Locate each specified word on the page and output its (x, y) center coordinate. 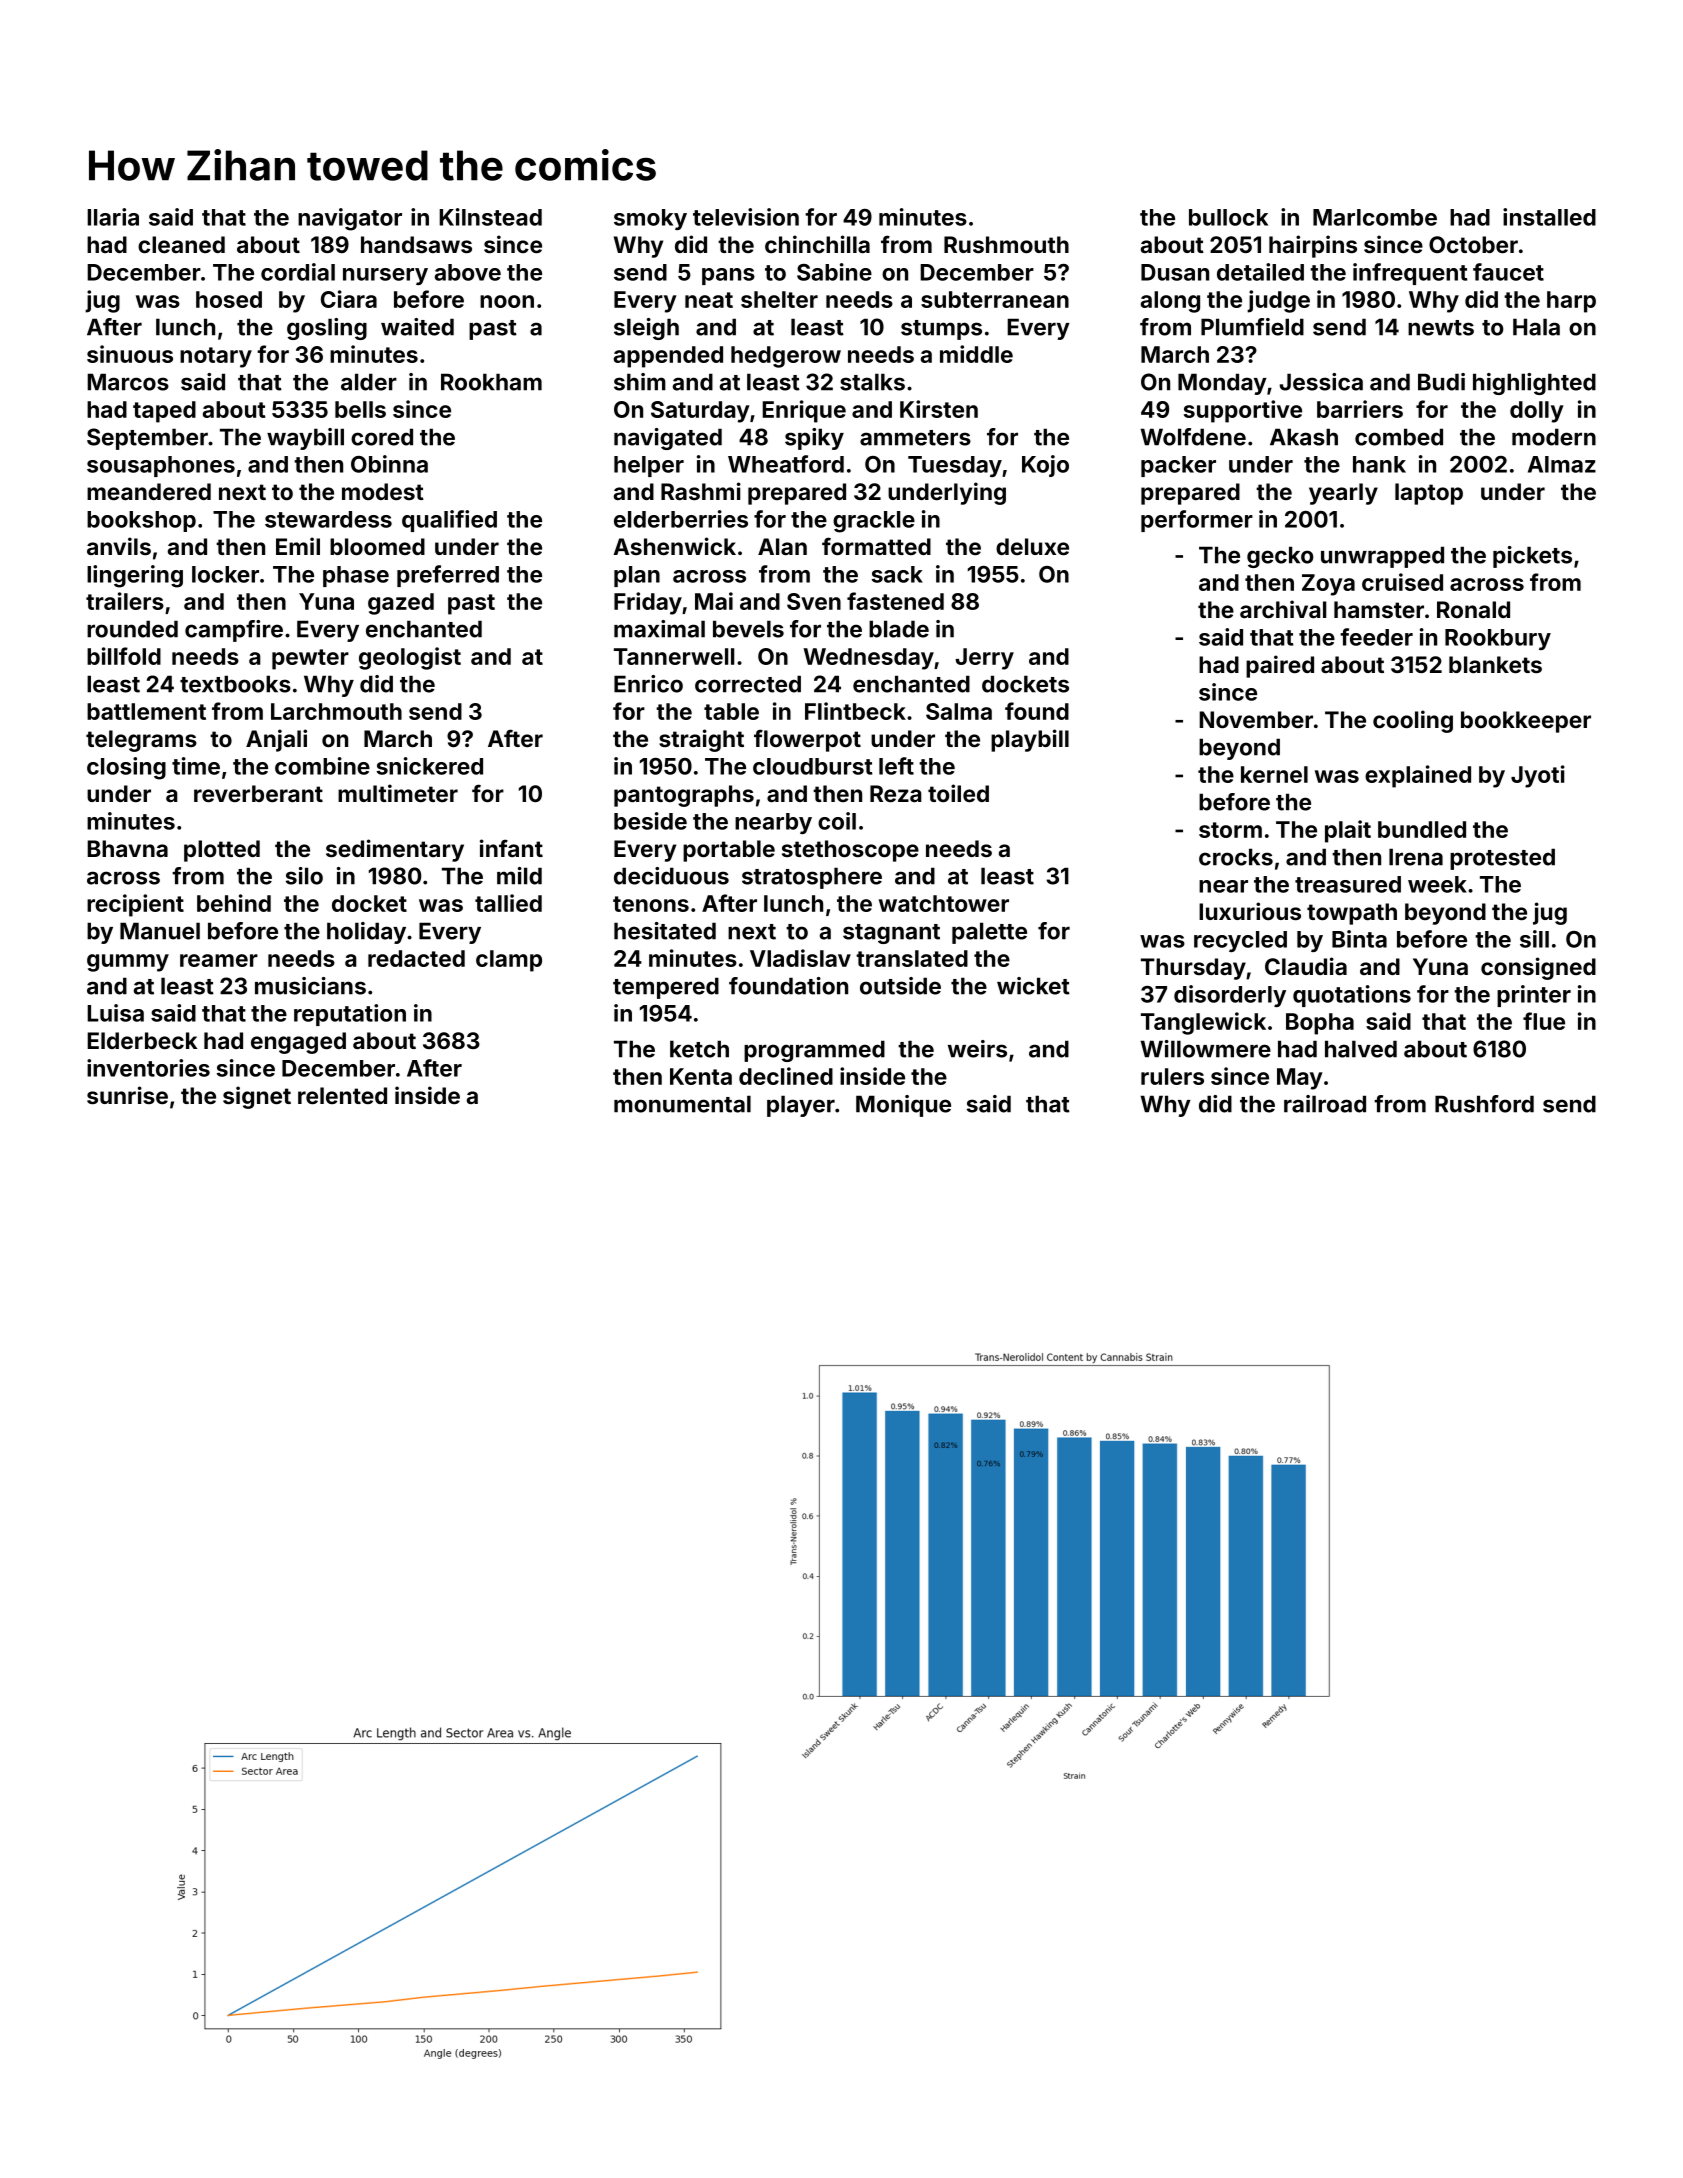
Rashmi (701, 491)
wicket (1033, 986)
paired (1280, 666)
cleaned (181, 244)
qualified (449, 521)
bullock (1228, 217)
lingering (135, 576)
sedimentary (395, 850)
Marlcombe (1375, 217)
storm (1230, 830)
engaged (298, 1043)
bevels (748, 629)
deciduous (671, 876)
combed (1399, 437)
